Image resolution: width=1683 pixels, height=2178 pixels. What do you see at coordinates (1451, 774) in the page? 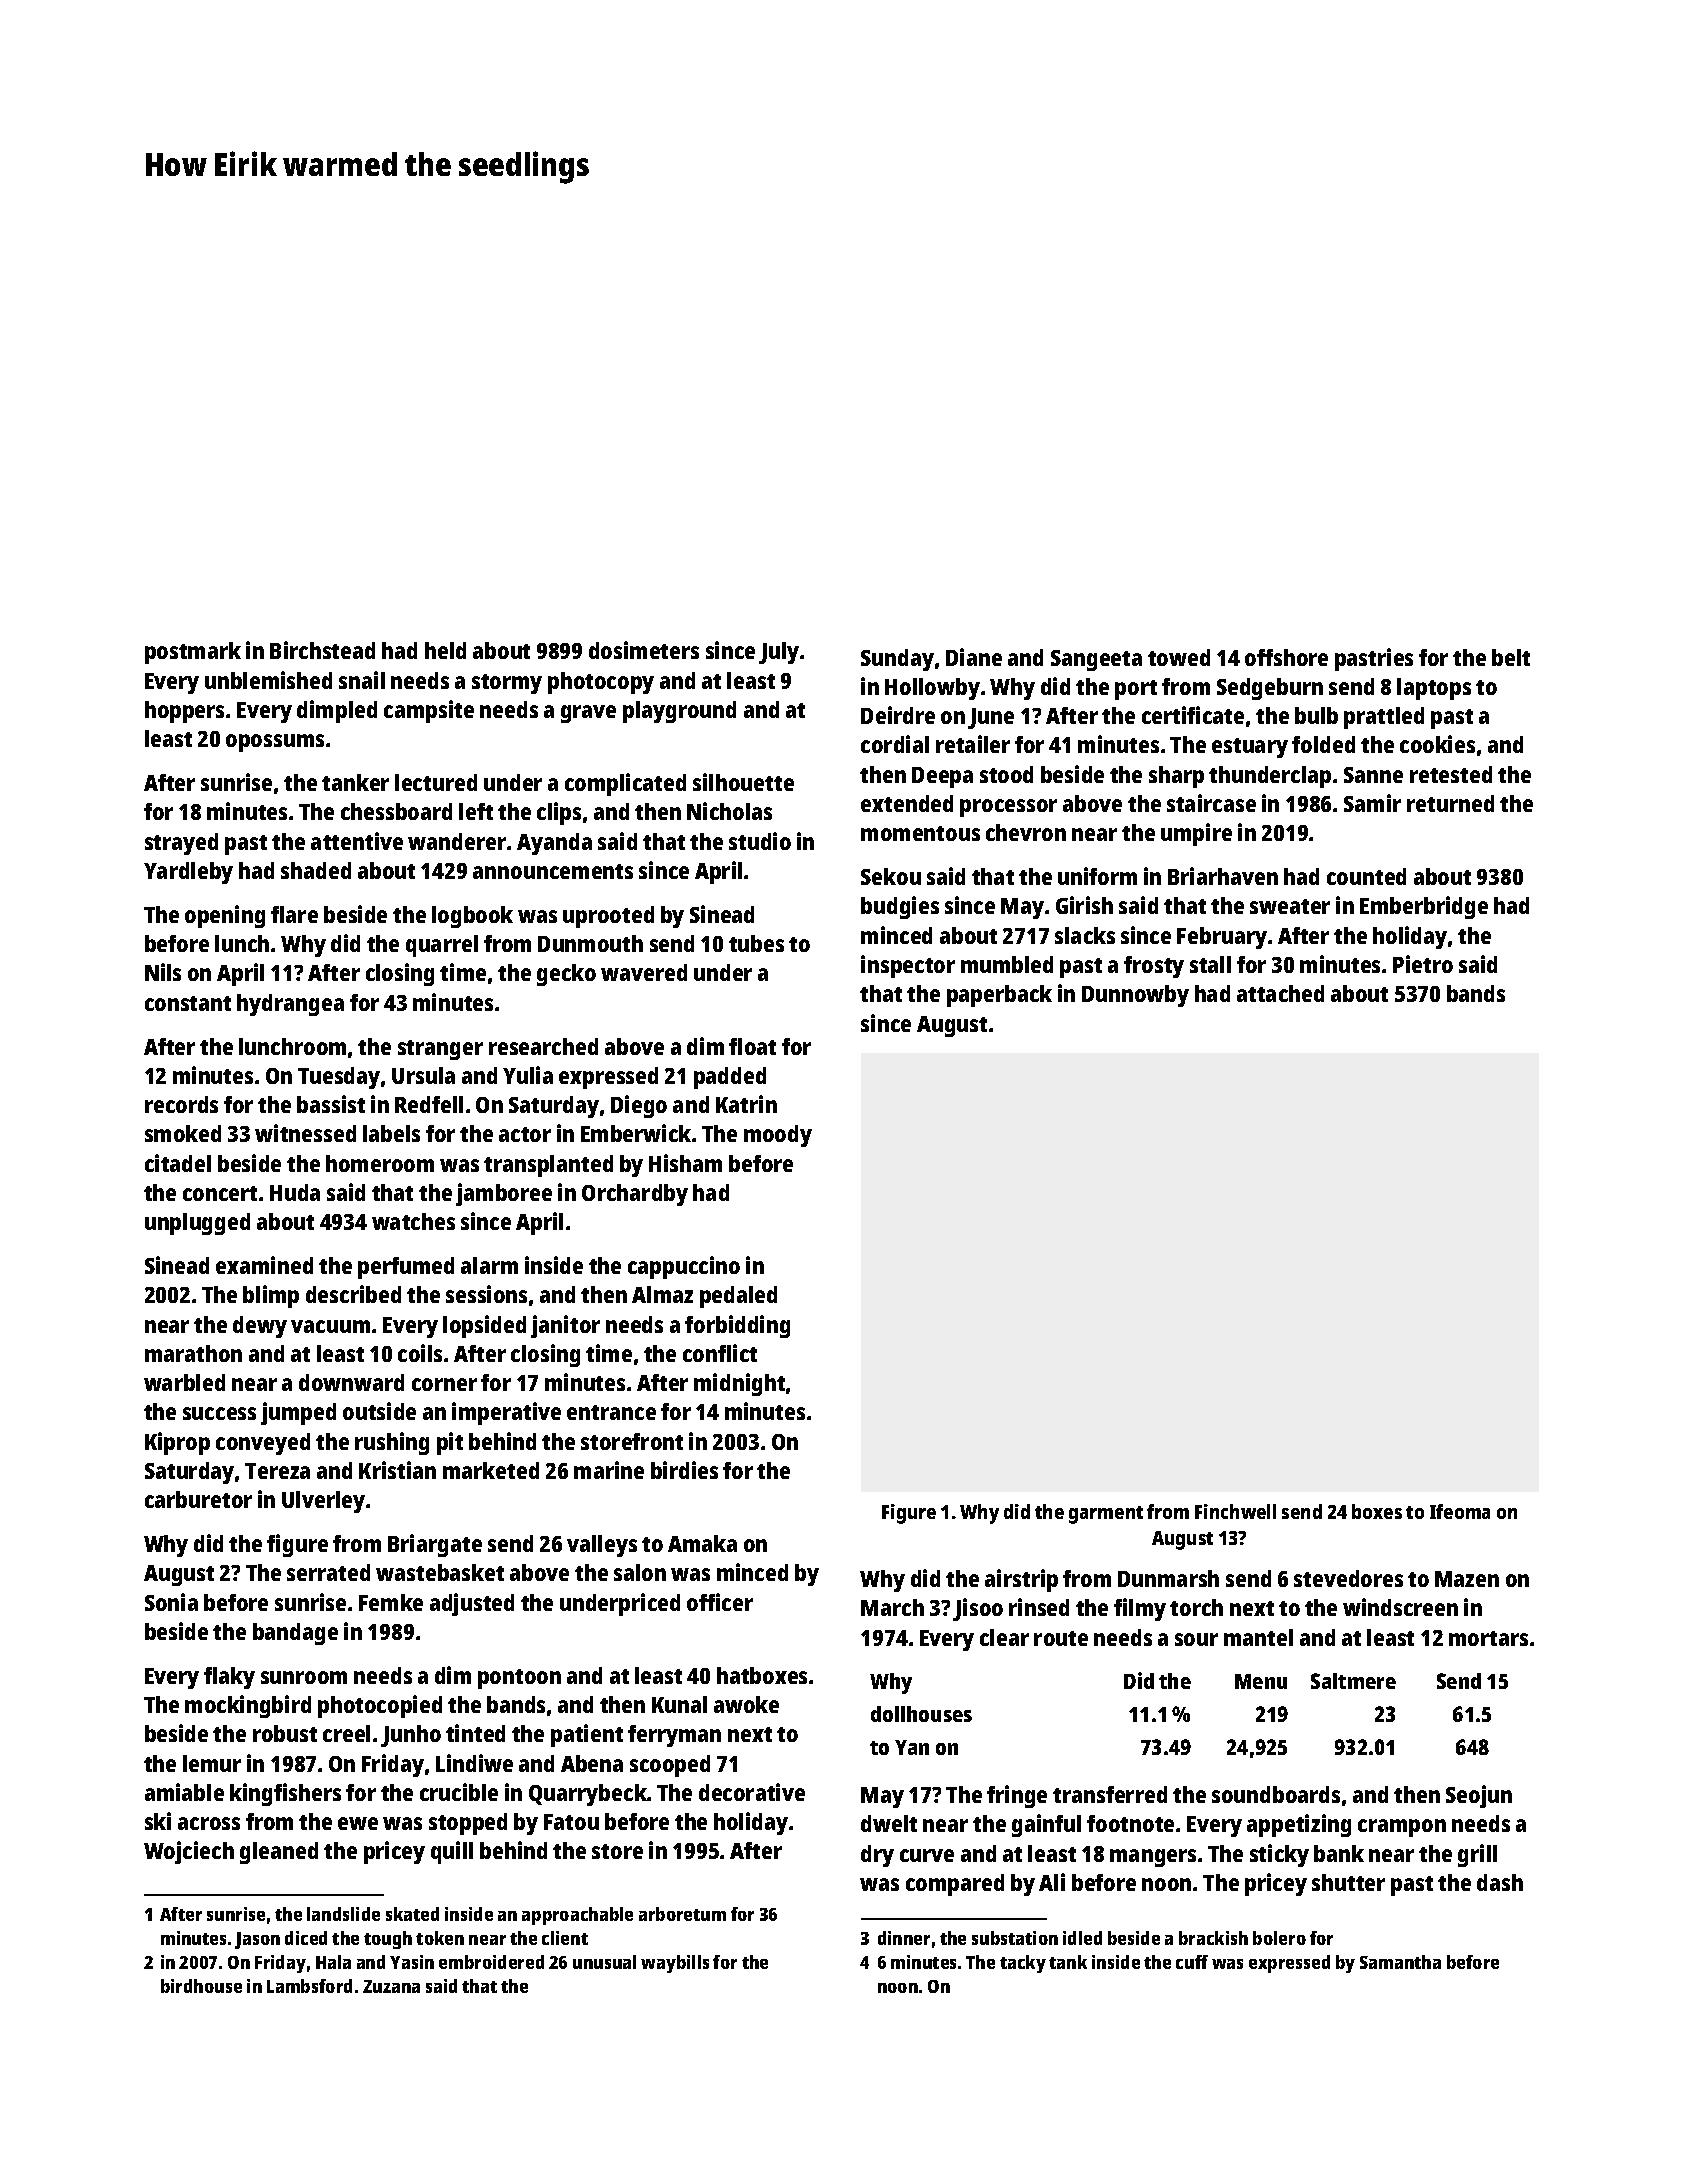
I see `retested` at bounding box center [1451, 774].
